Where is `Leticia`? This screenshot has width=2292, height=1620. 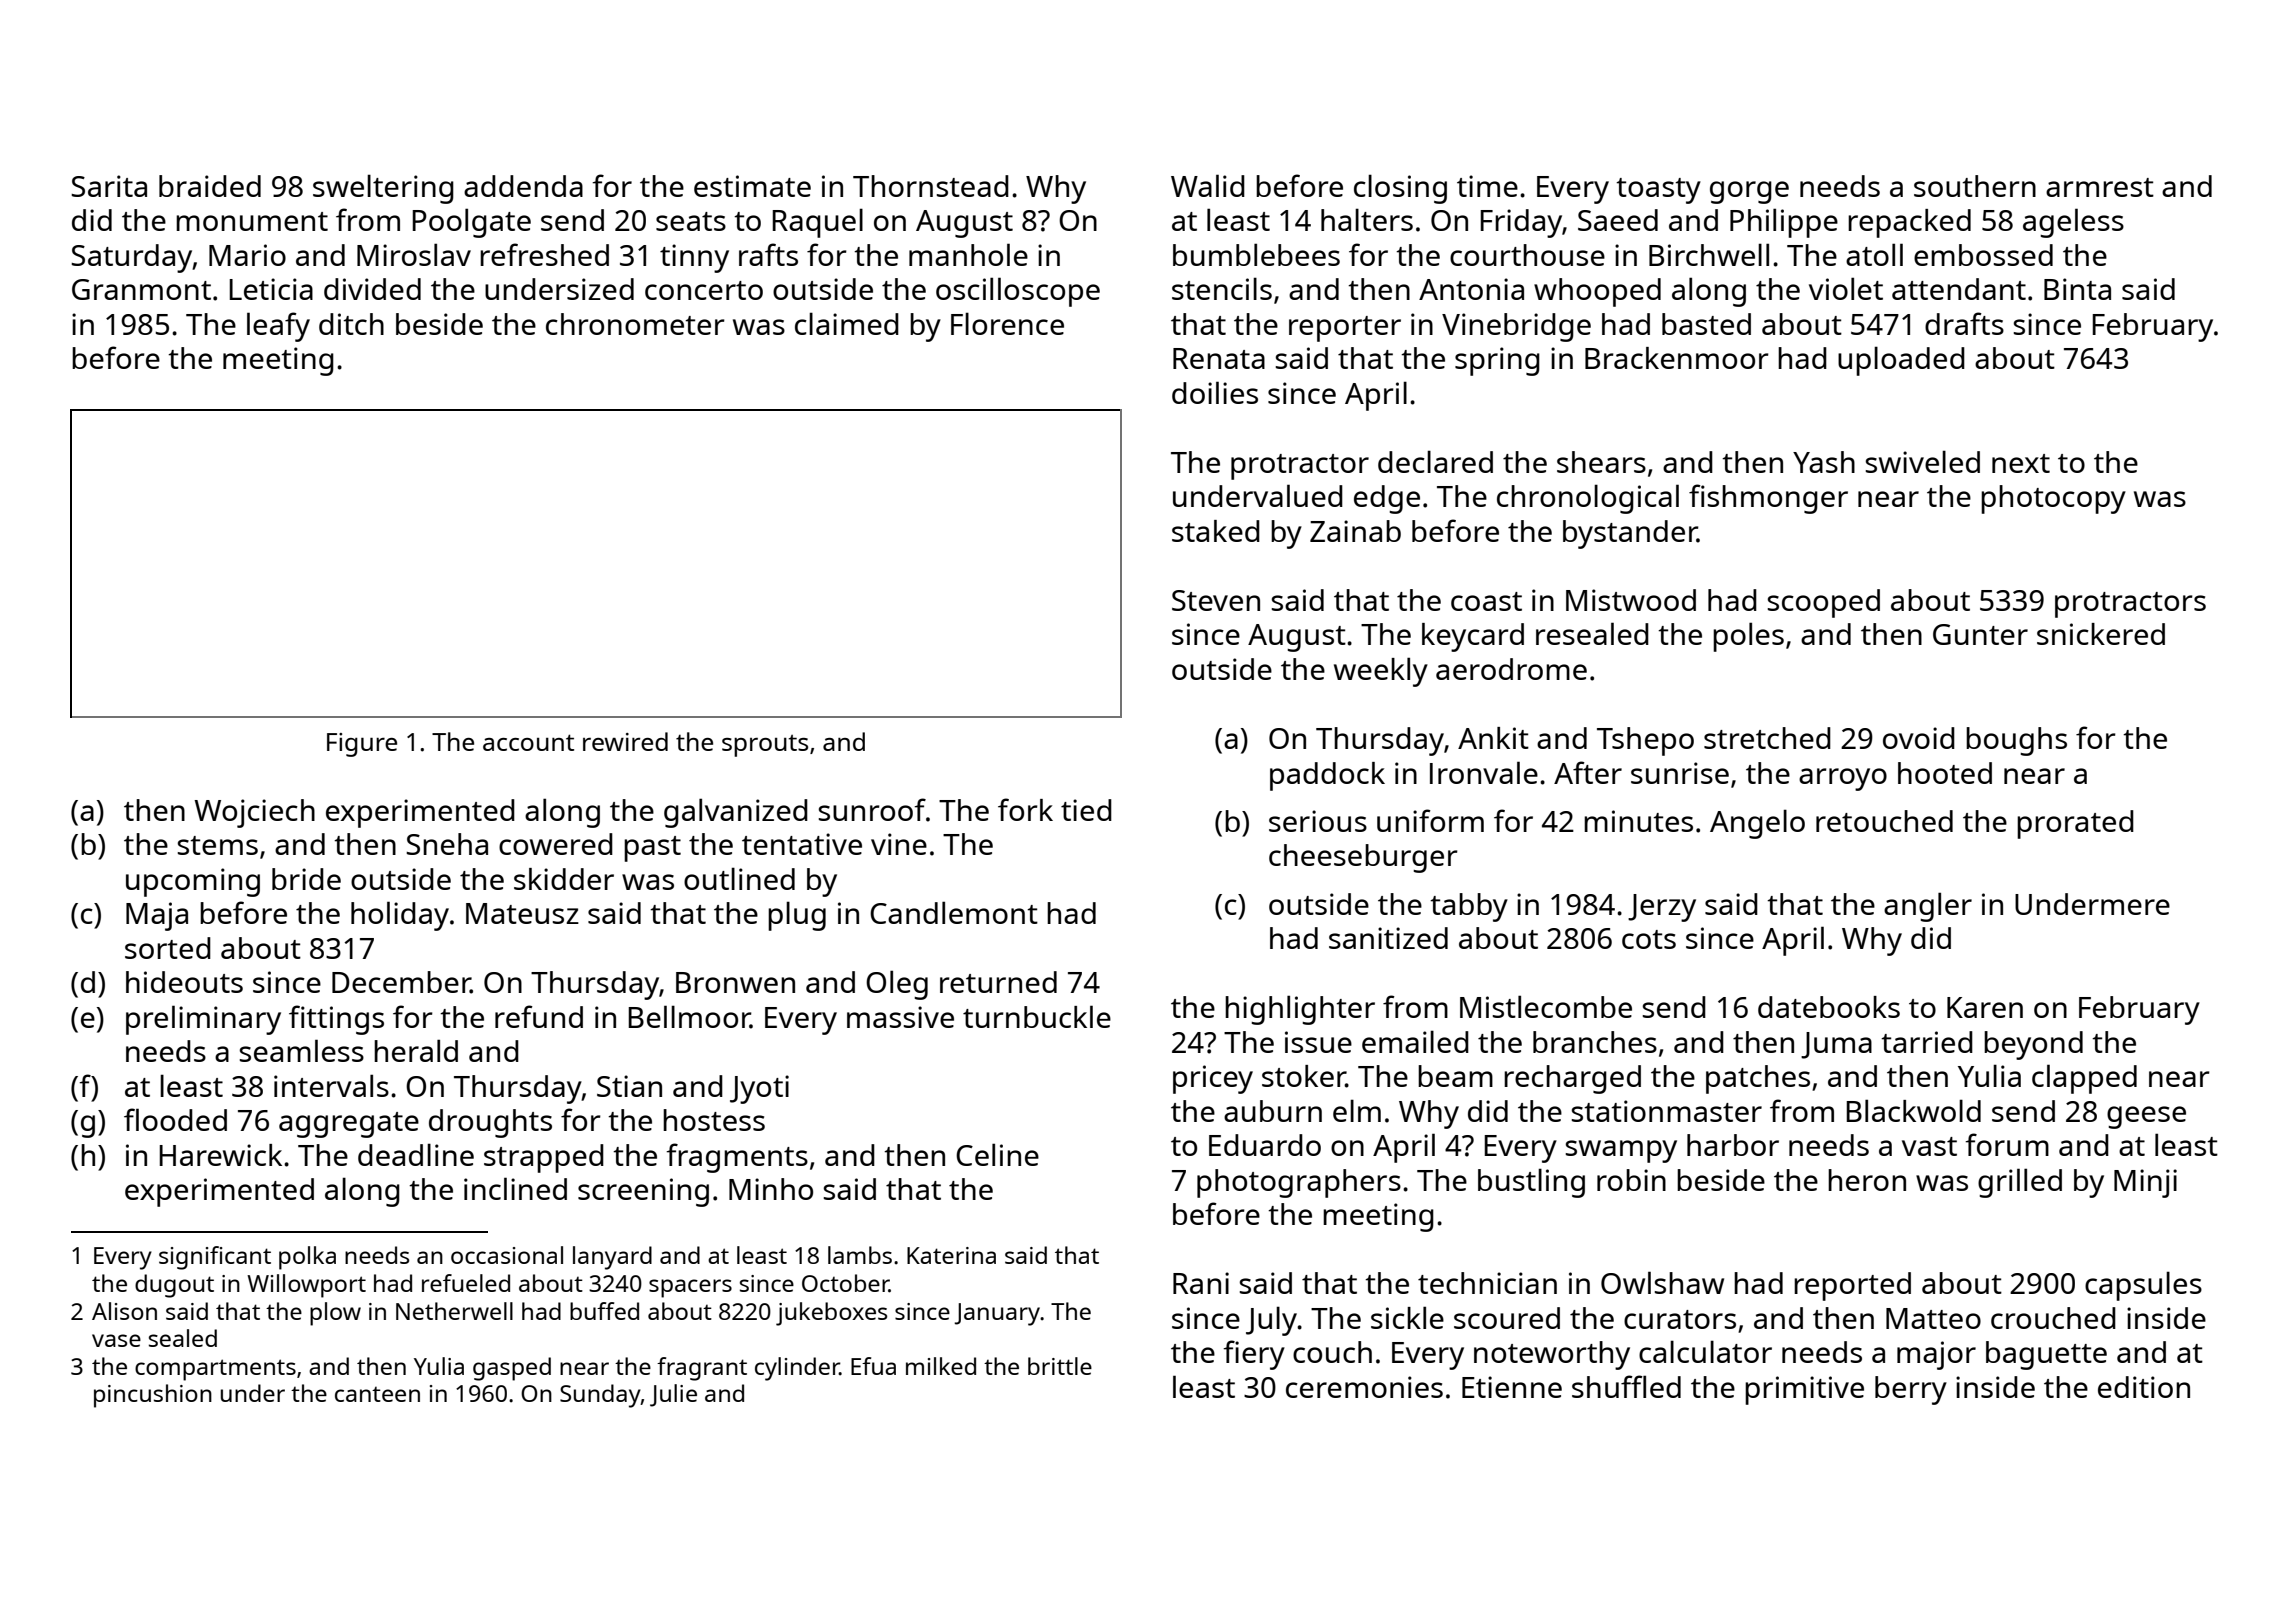 Leticia is located at coordinates (271, 289).
